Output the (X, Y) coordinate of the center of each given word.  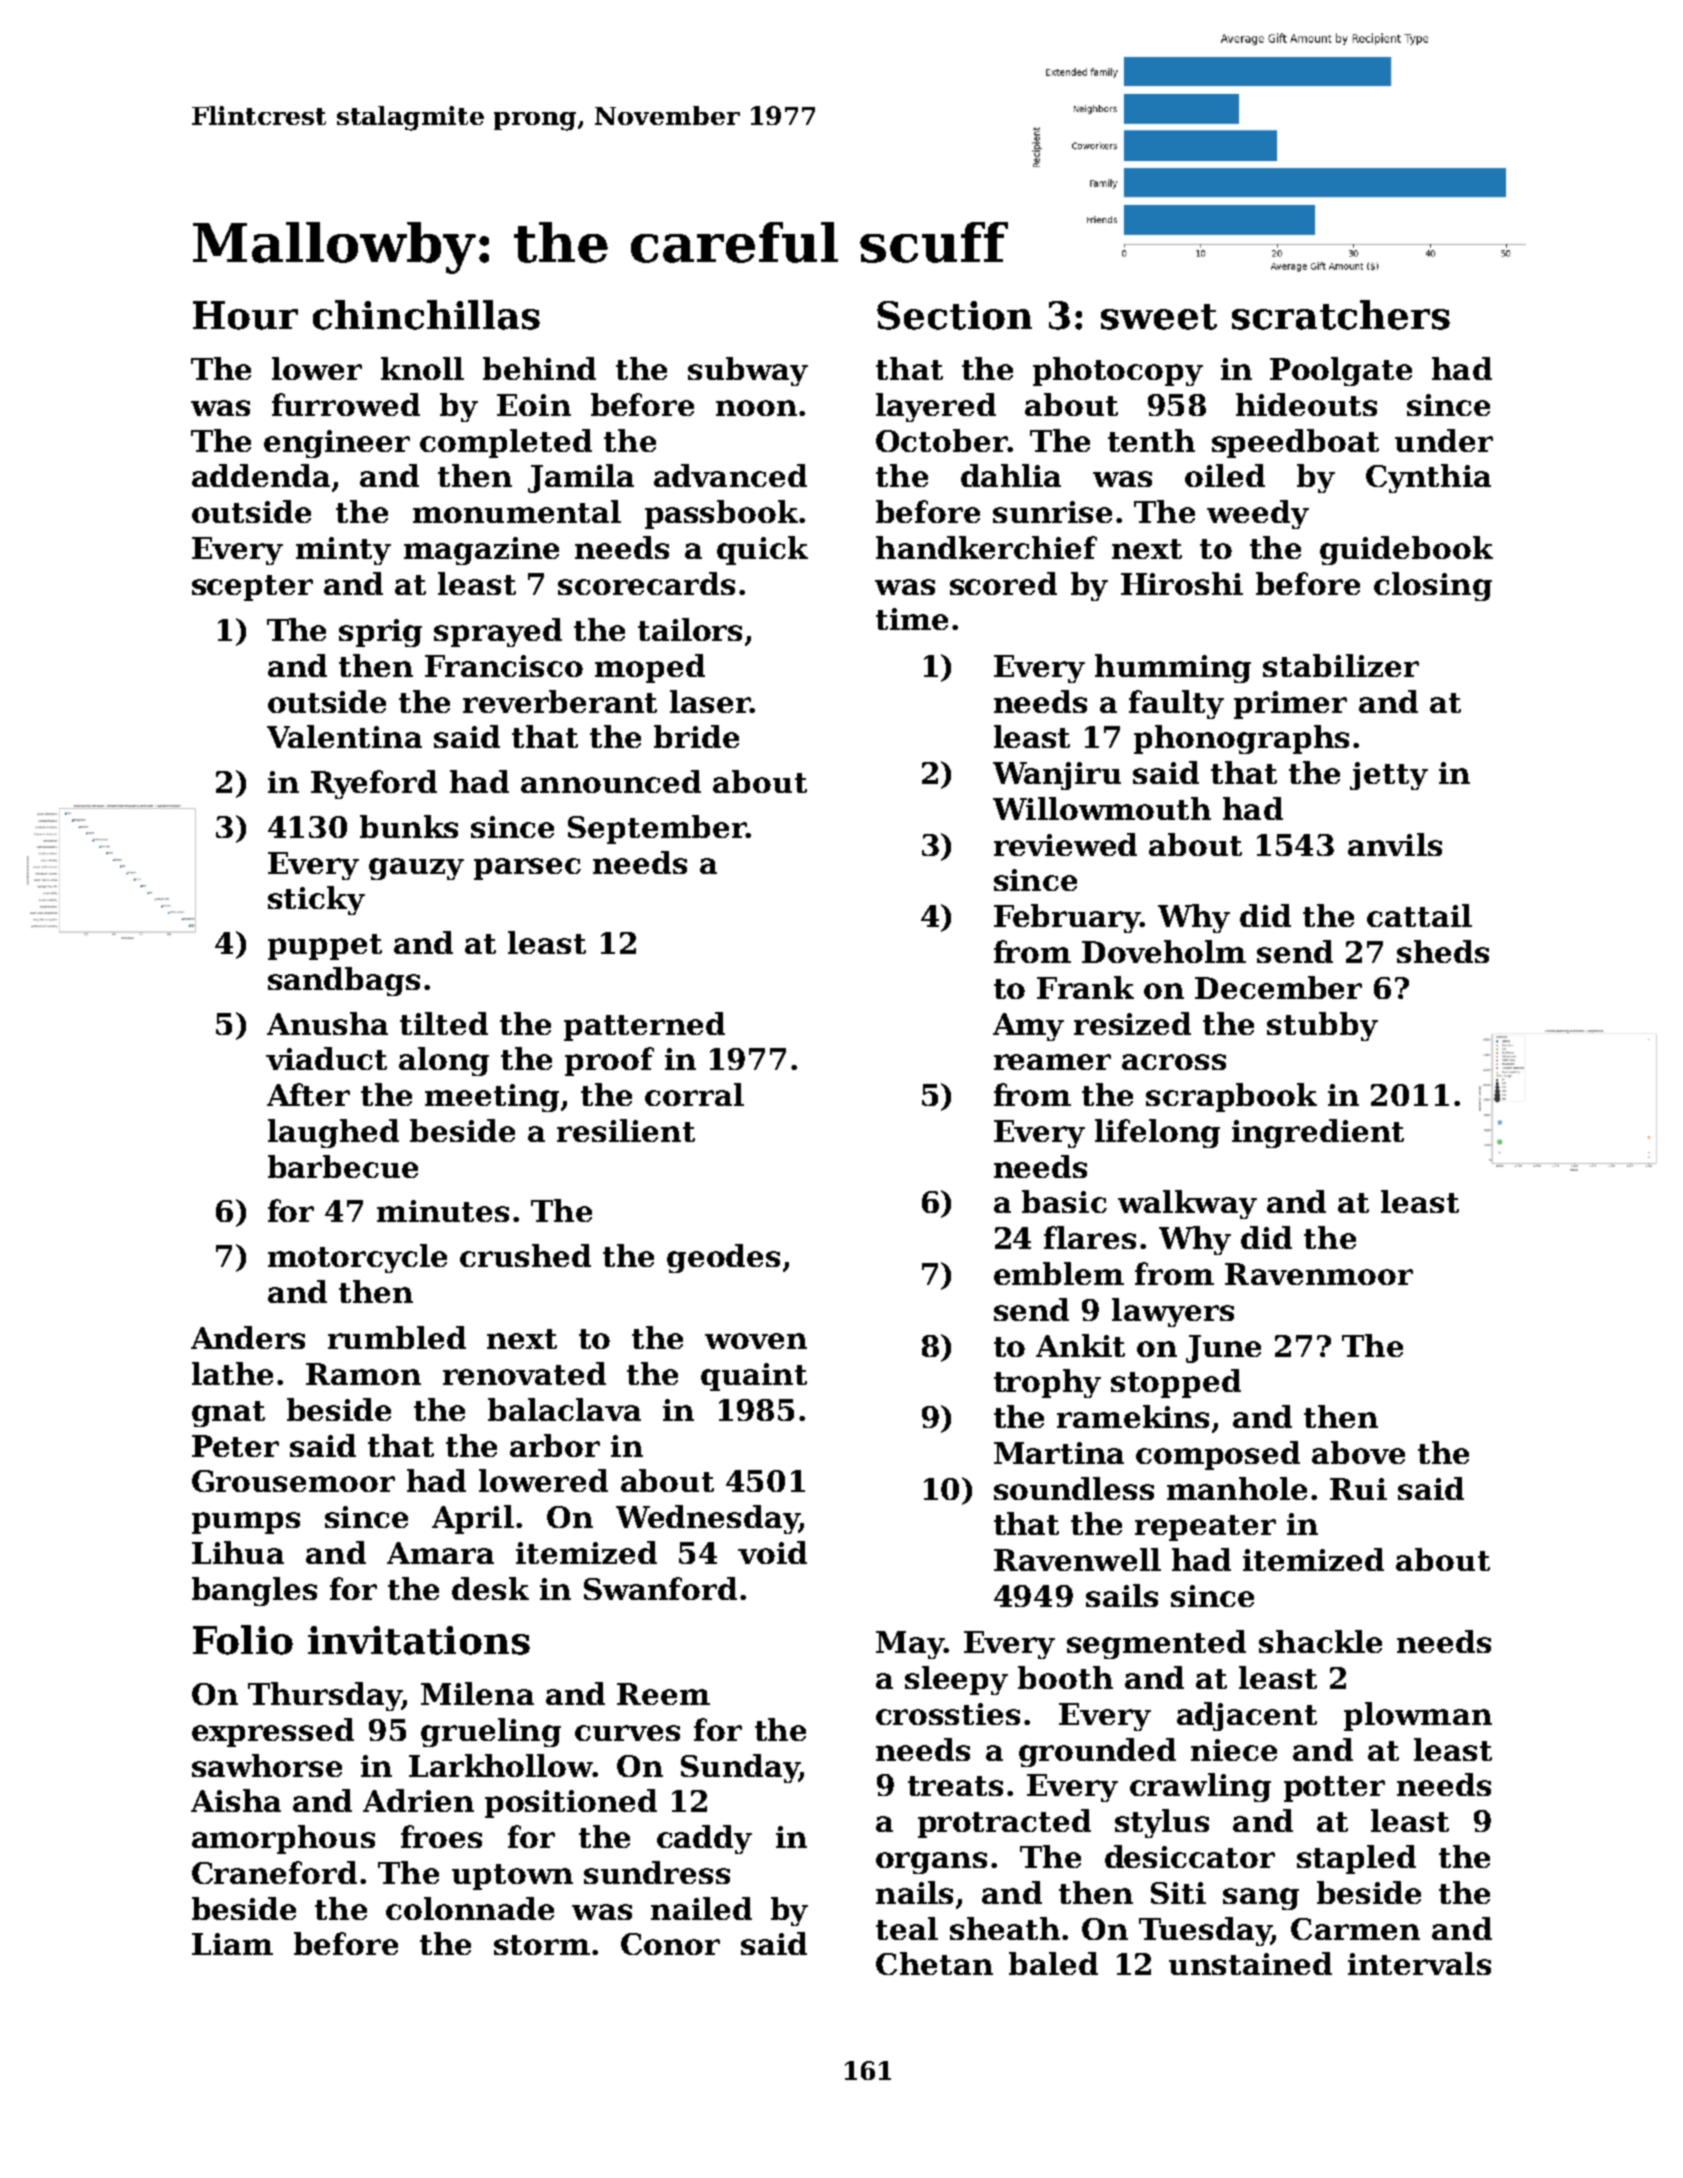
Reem (663, 1694)
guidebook (1406, 550)
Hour (245, 315)
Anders (248, 1337)
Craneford (274, 1872)
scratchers (1341, 315)
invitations (419, 1640)
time (912, 619)
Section (954, 315)
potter (1334, 1789)
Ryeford (374, 784)
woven (756, 1341)
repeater (1205, 1528)
